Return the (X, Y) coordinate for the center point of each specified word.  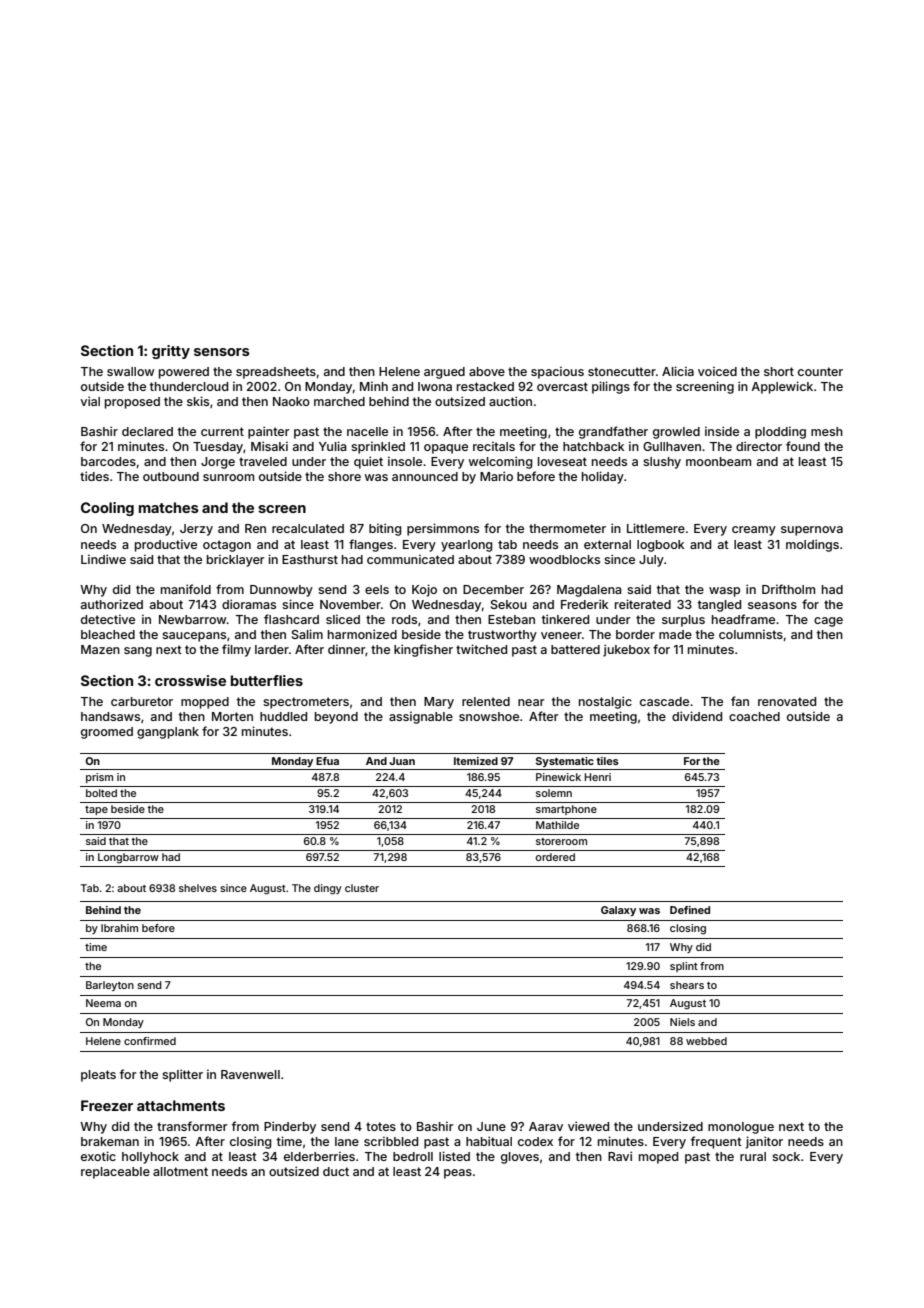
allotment (180, 1171)
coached (754, 716)
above (487, 371)
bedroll (413, 1156)
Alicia (678, 371)
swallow (130, 371)
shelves (198, 888)
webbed (706, 1041)
